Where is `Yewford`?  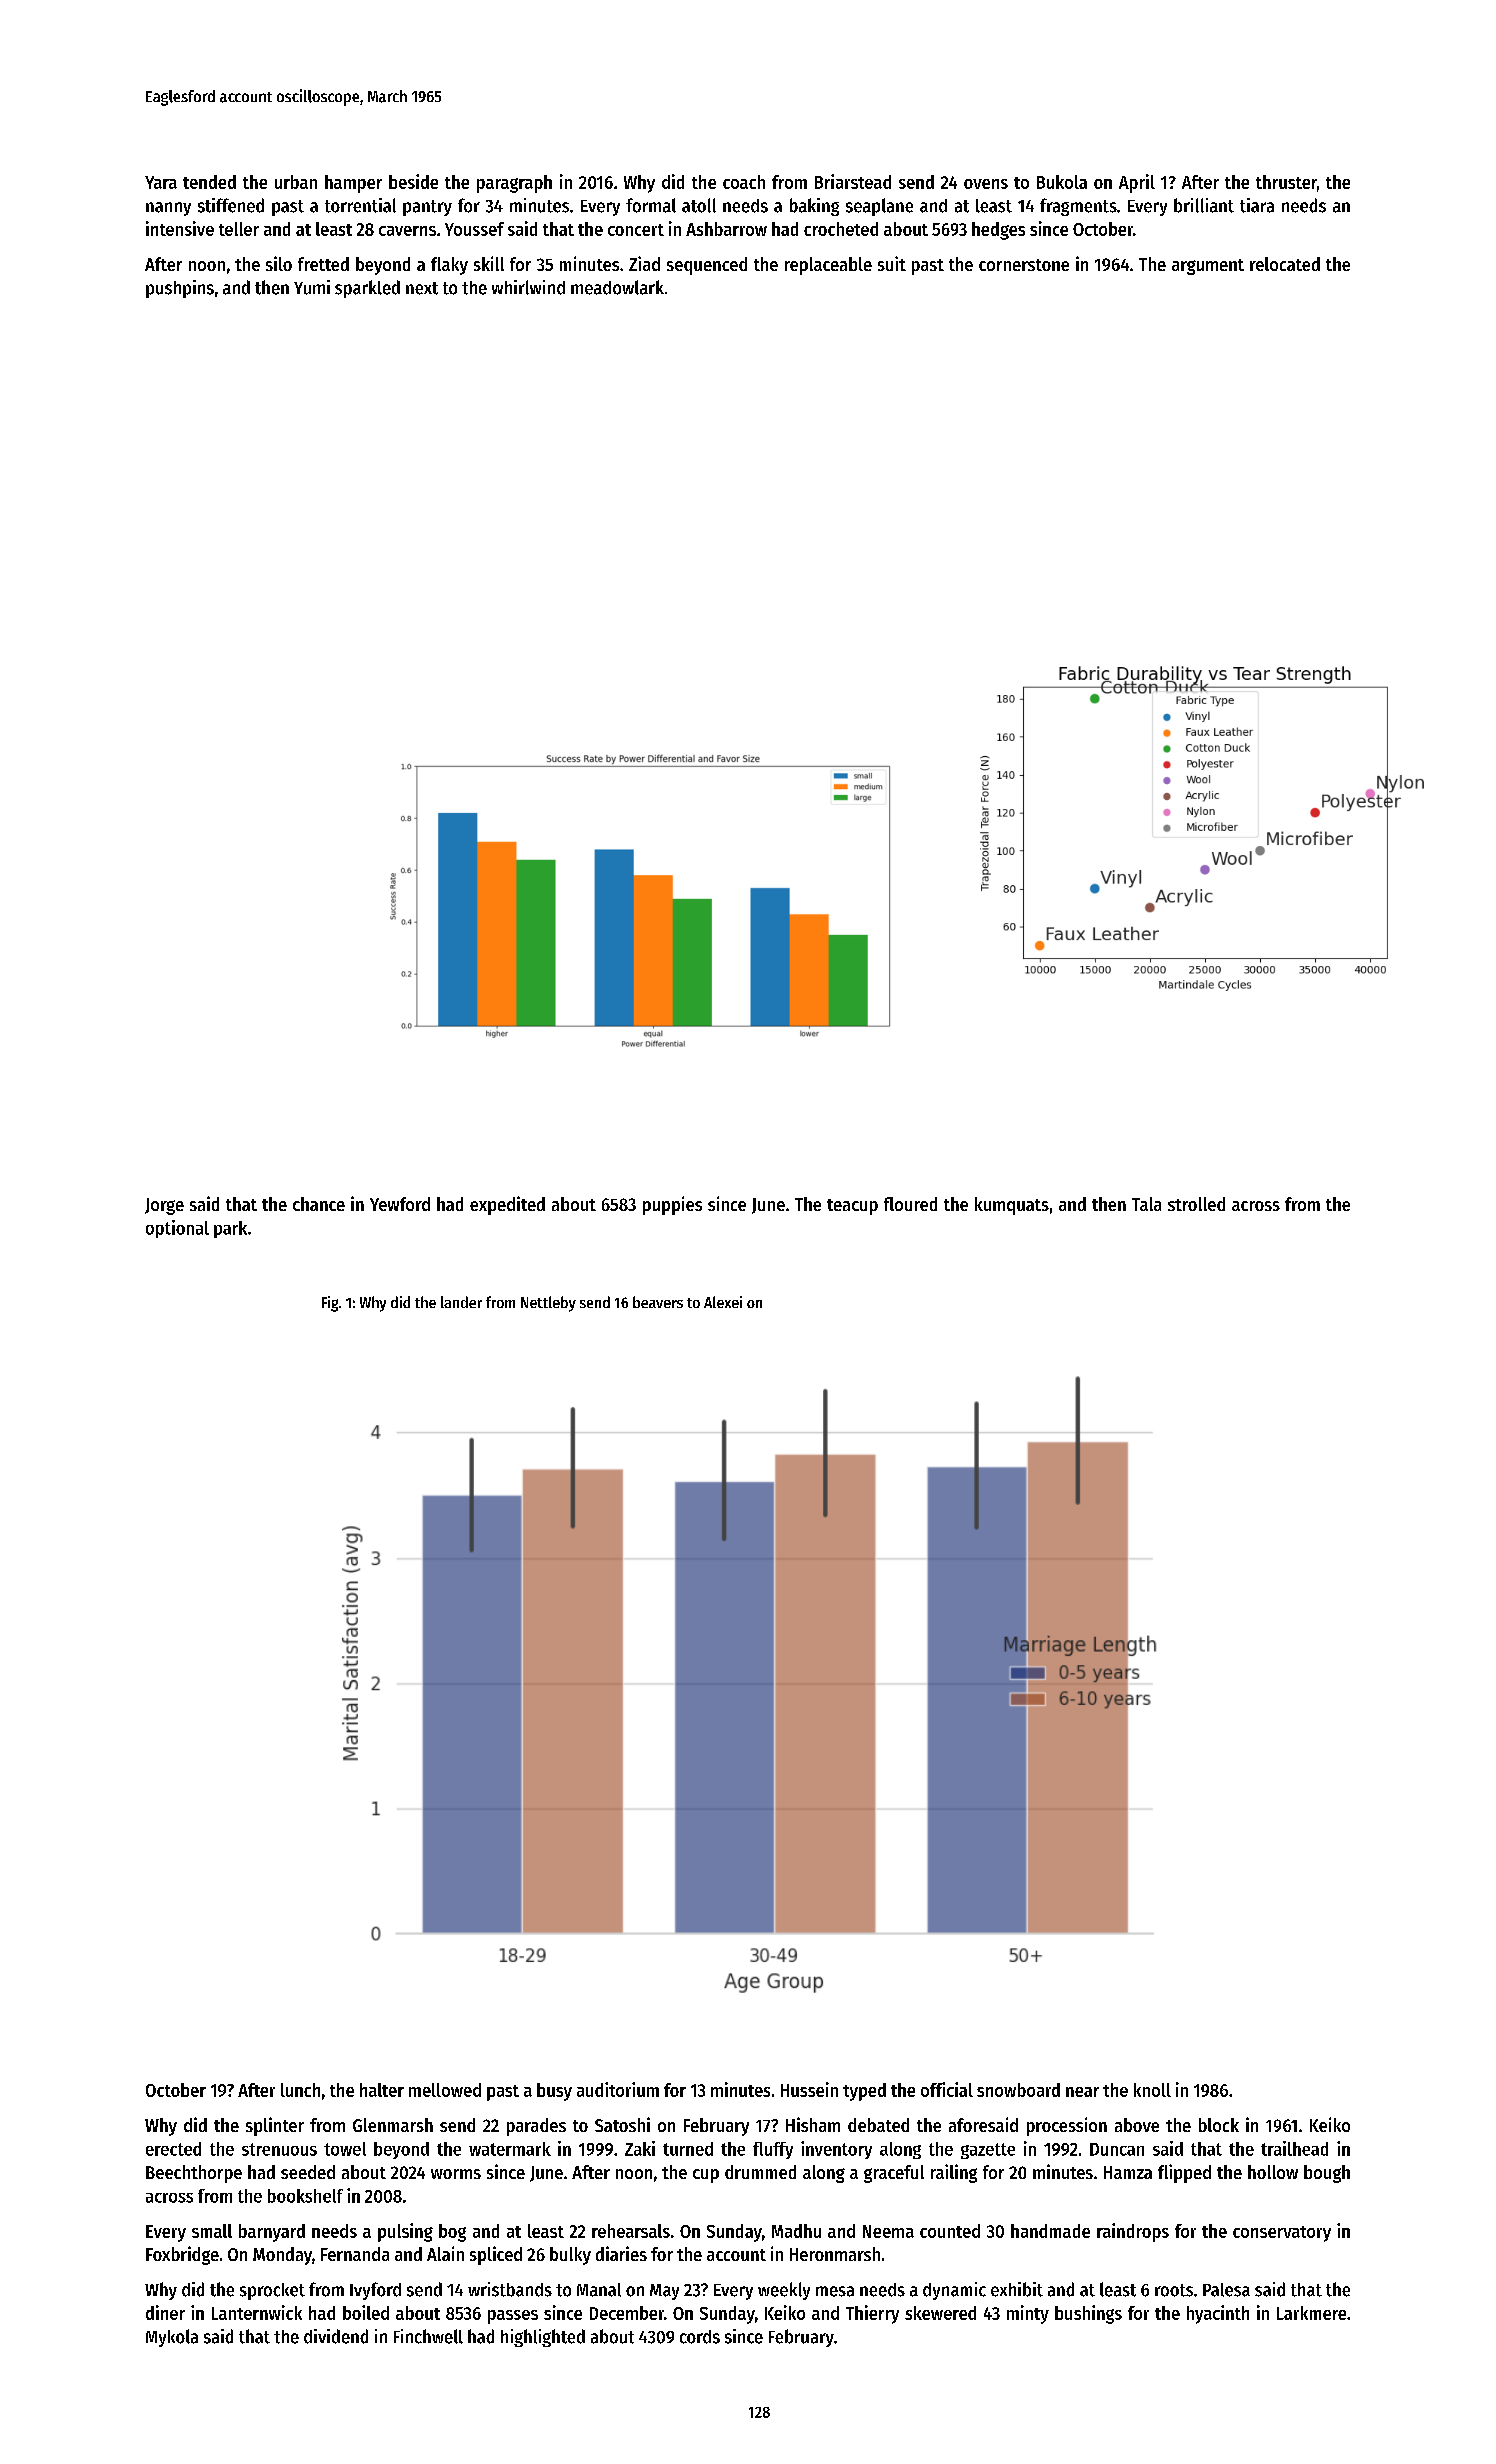
Yewford is located at coordinates (400, 1204).
